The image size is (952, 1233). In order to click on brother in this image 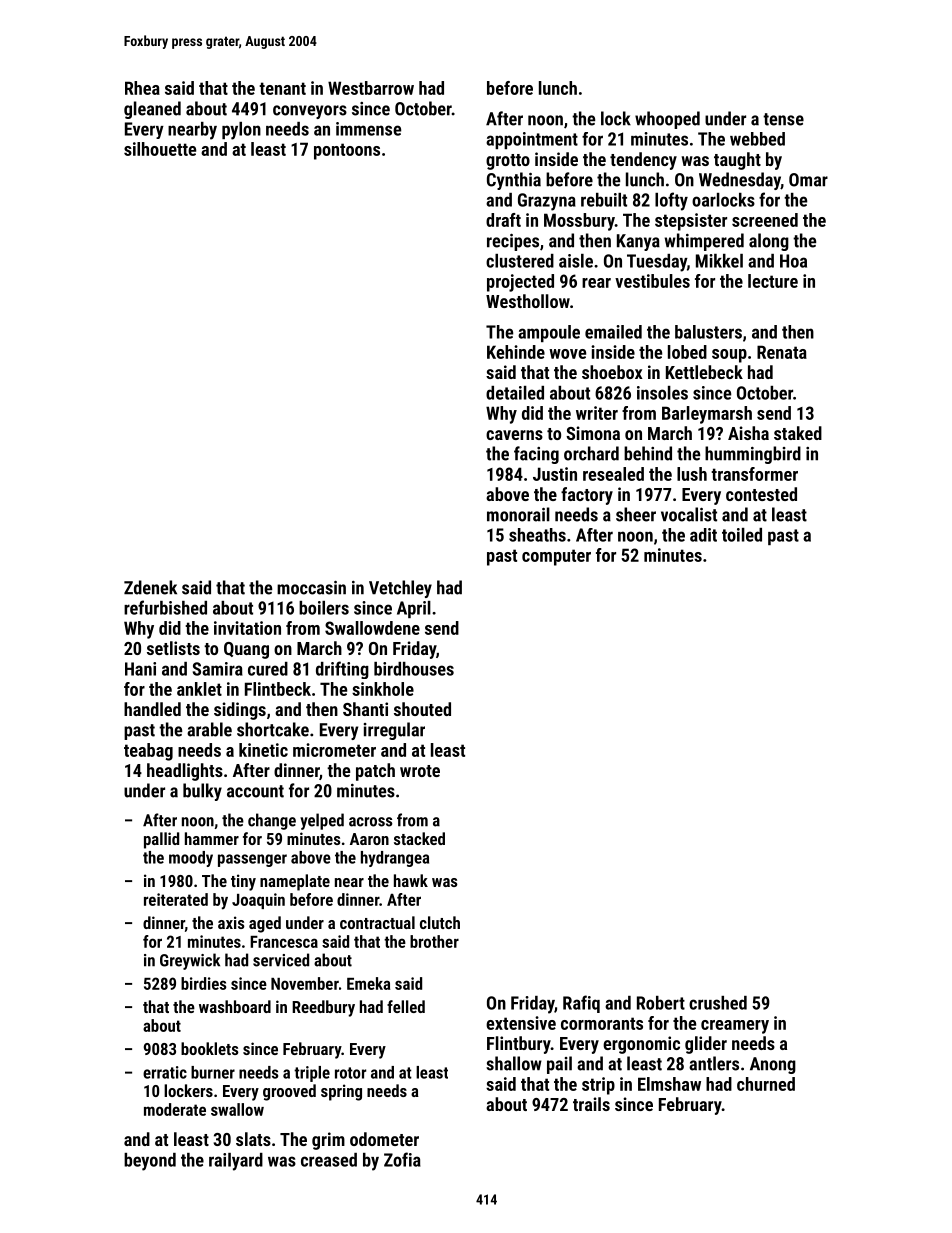, I will do `click(434, 941)`.
